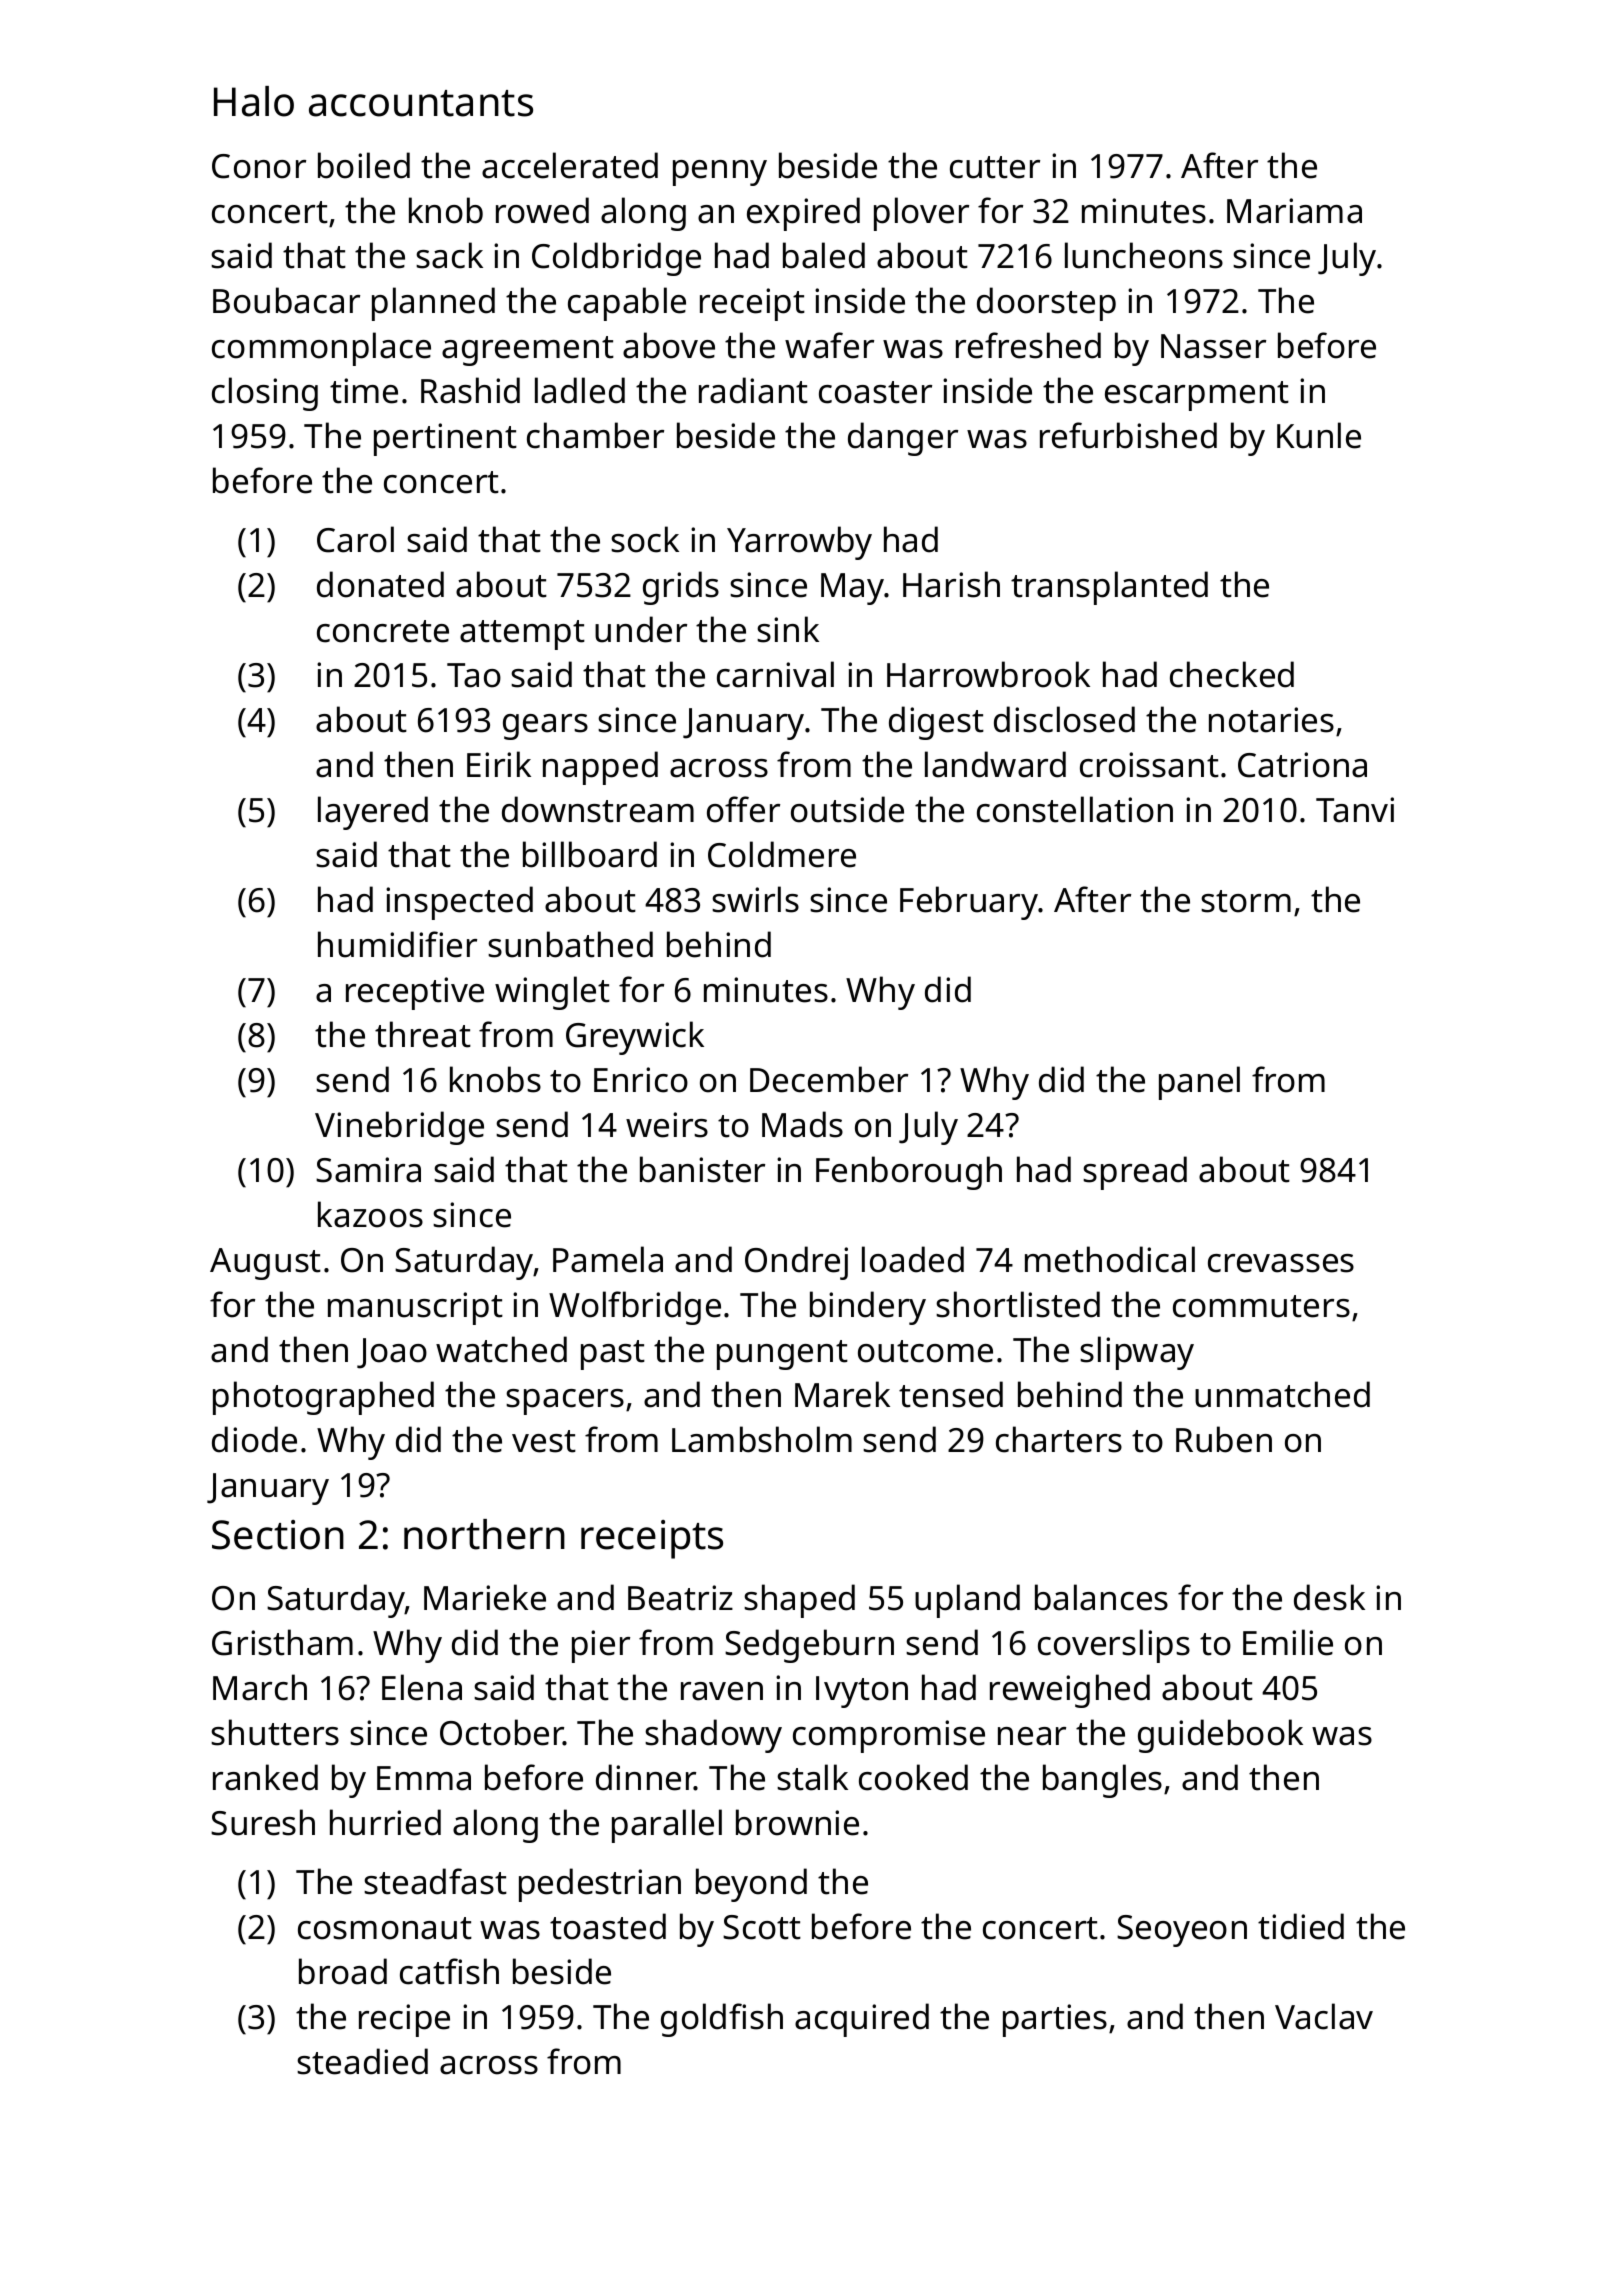 The width and height of the page is (1620, 2292). Describe the element at coordinates (1199, 1083) in the page. I see `panel` at that location.
